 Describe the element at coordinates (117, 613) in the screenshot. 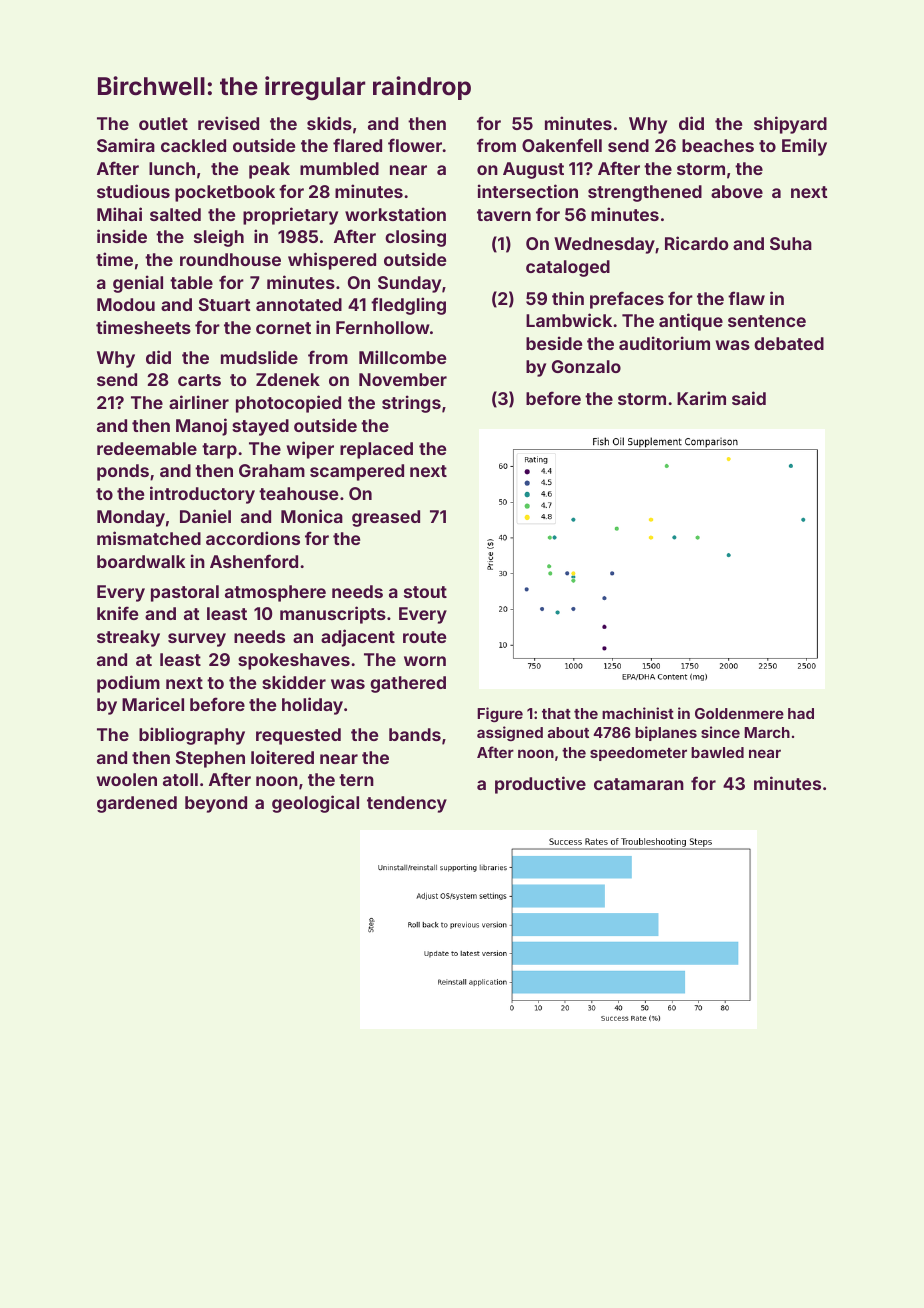

I see `knife` at that location.
